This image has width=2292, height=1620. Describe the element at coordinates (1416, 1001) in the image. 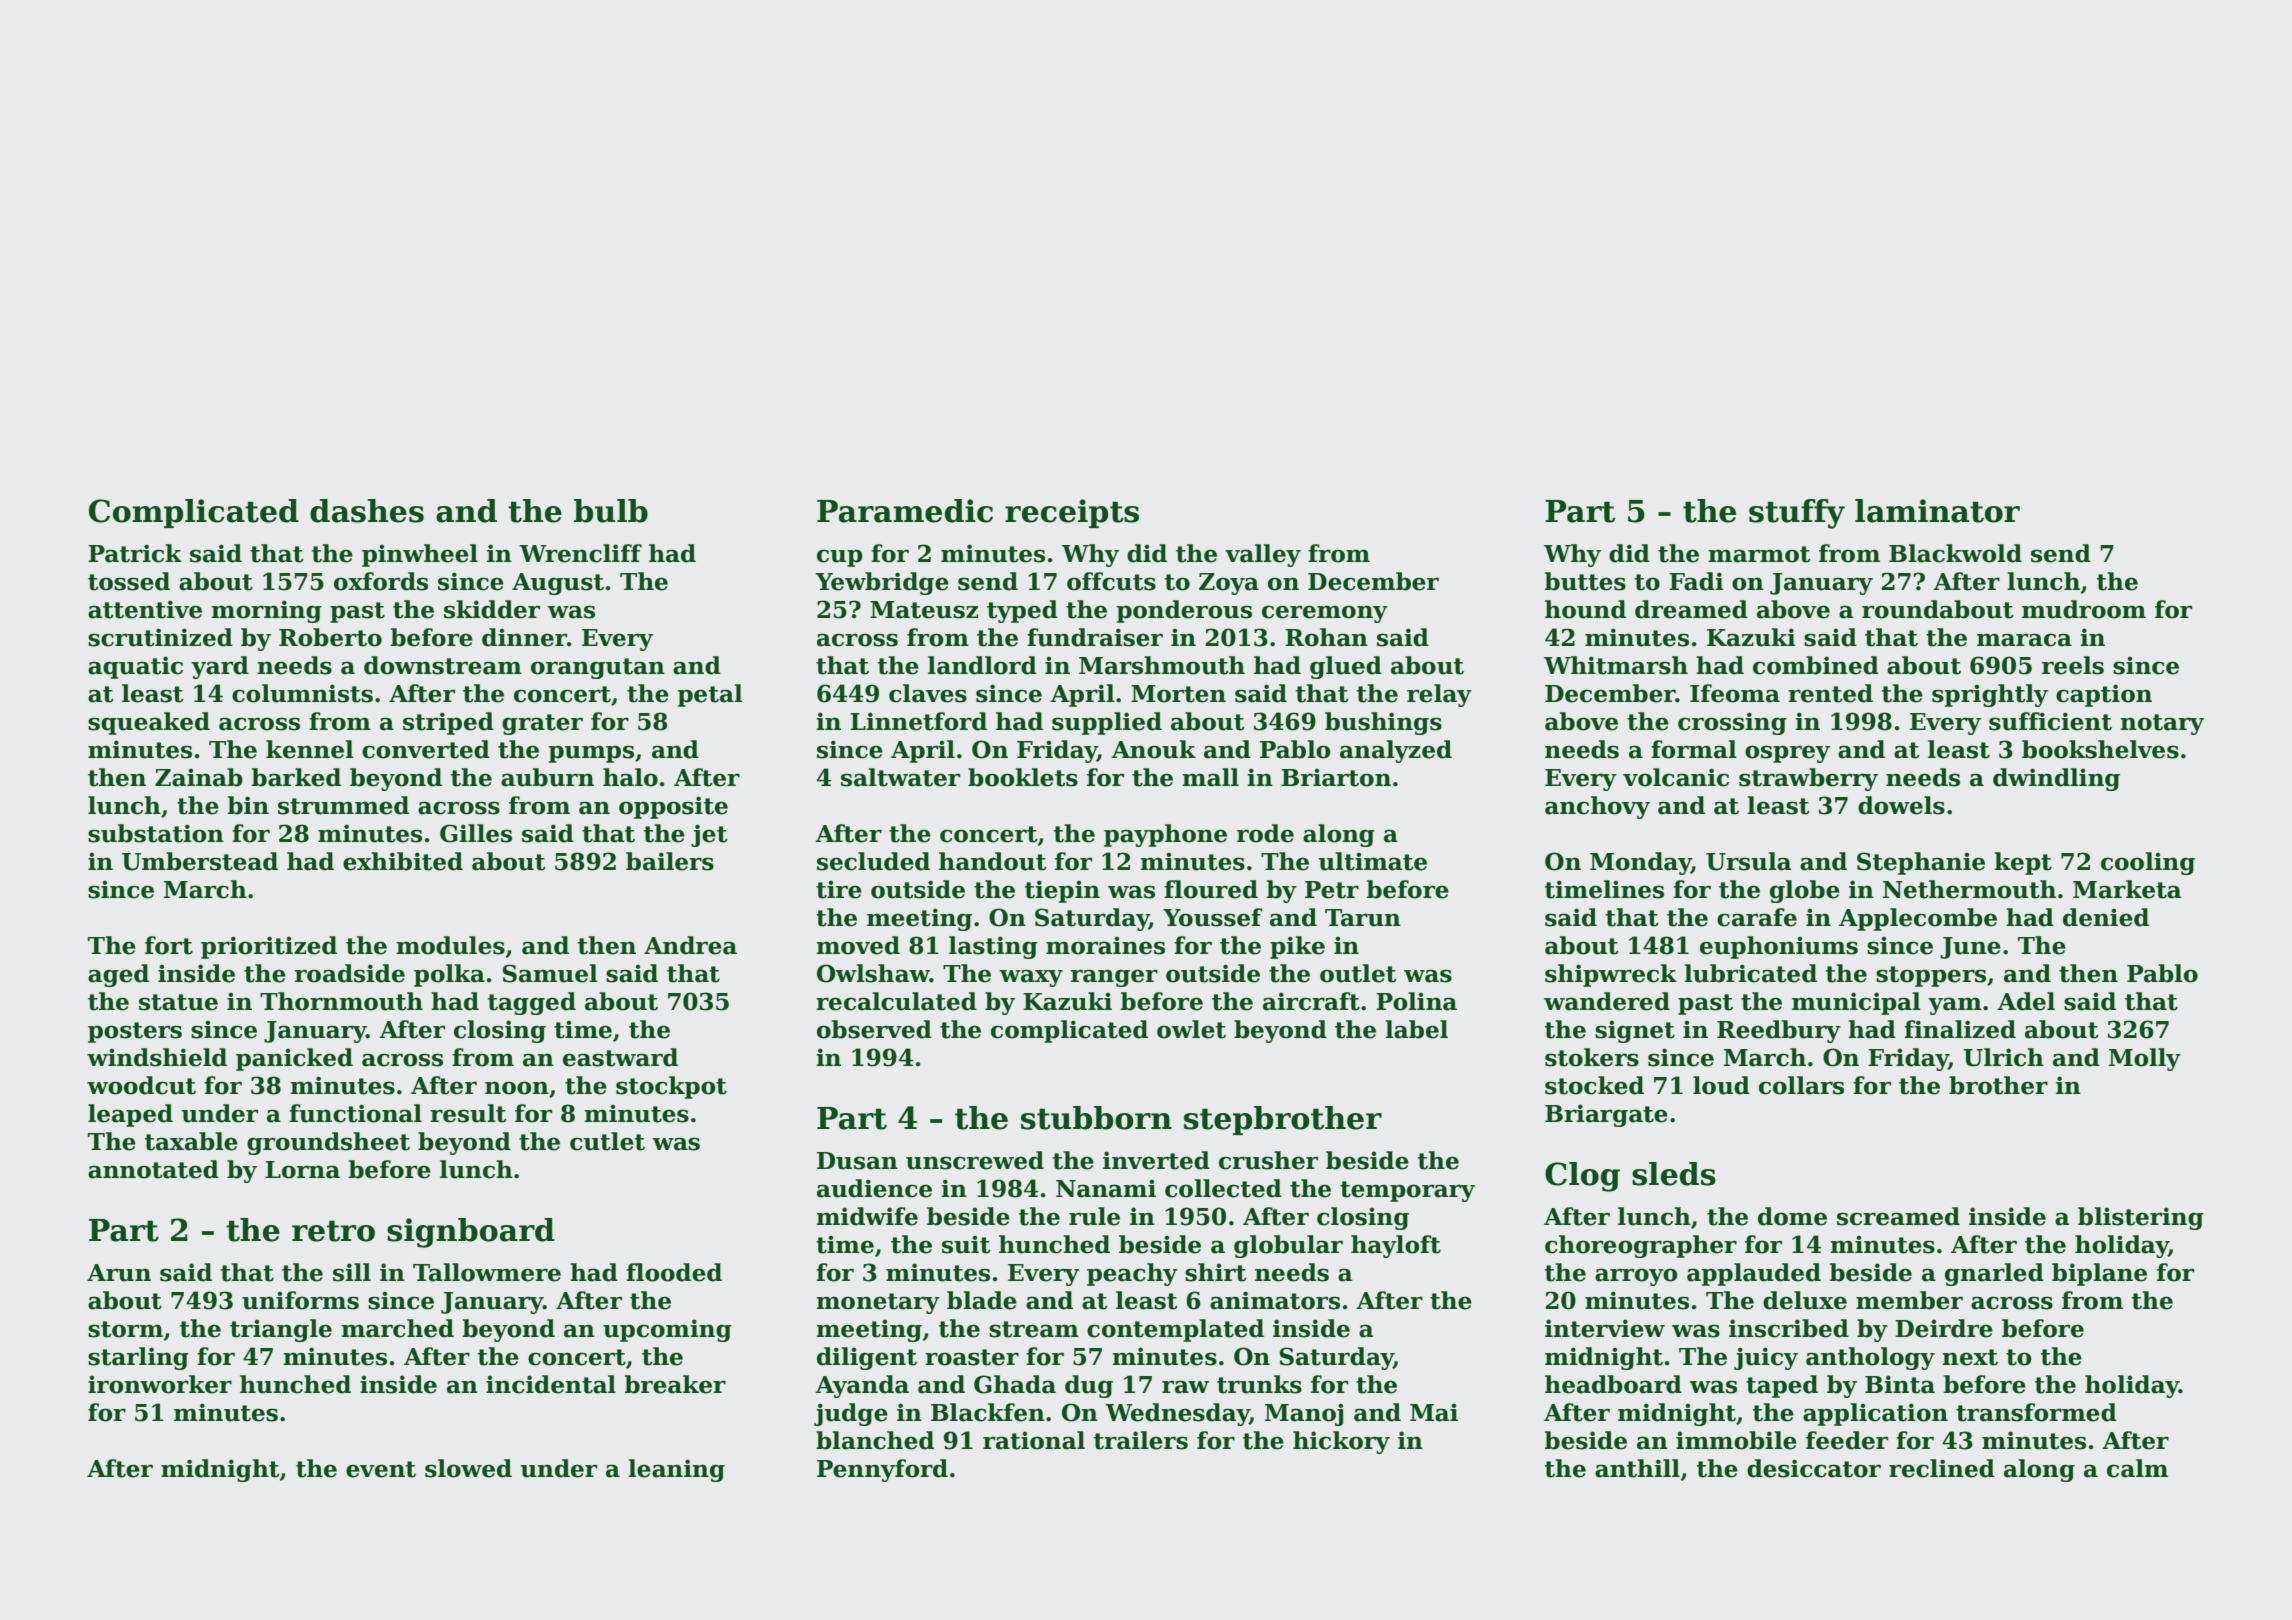

I see `Polina` at that location.
